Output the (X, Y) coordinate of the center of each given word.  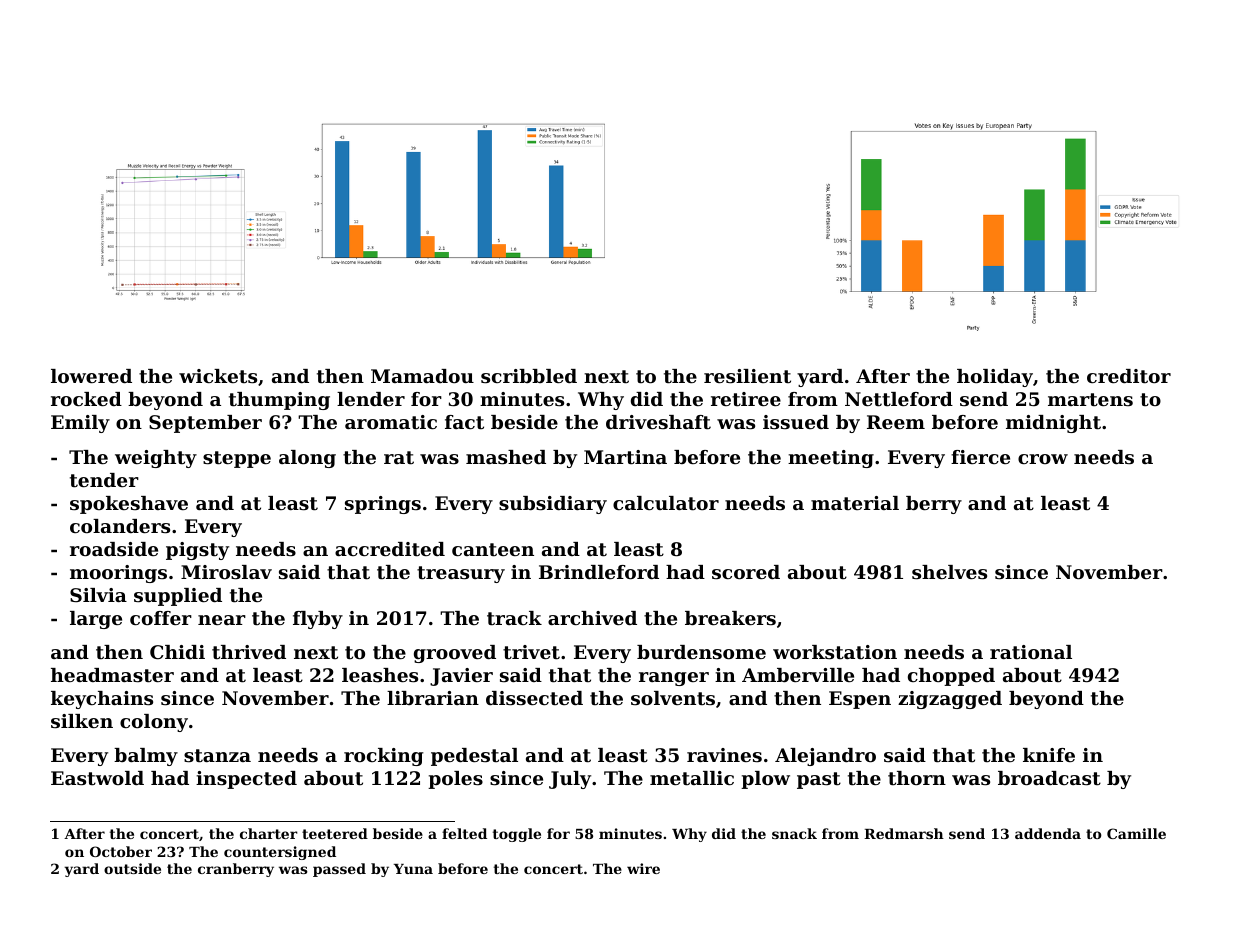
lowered (91, 376)
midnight (1053, 424)
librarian (433, 698)
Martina (625, 457)
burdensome (701, 652)
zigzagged (950, 700)
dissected (534, 698)
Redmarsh (904, 833)
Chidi (177, 652)
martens (1090, 400)
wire (643, 868)
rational (1031, 652)
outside (132, 868)
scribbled (529, 376)
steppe (237, 459)
